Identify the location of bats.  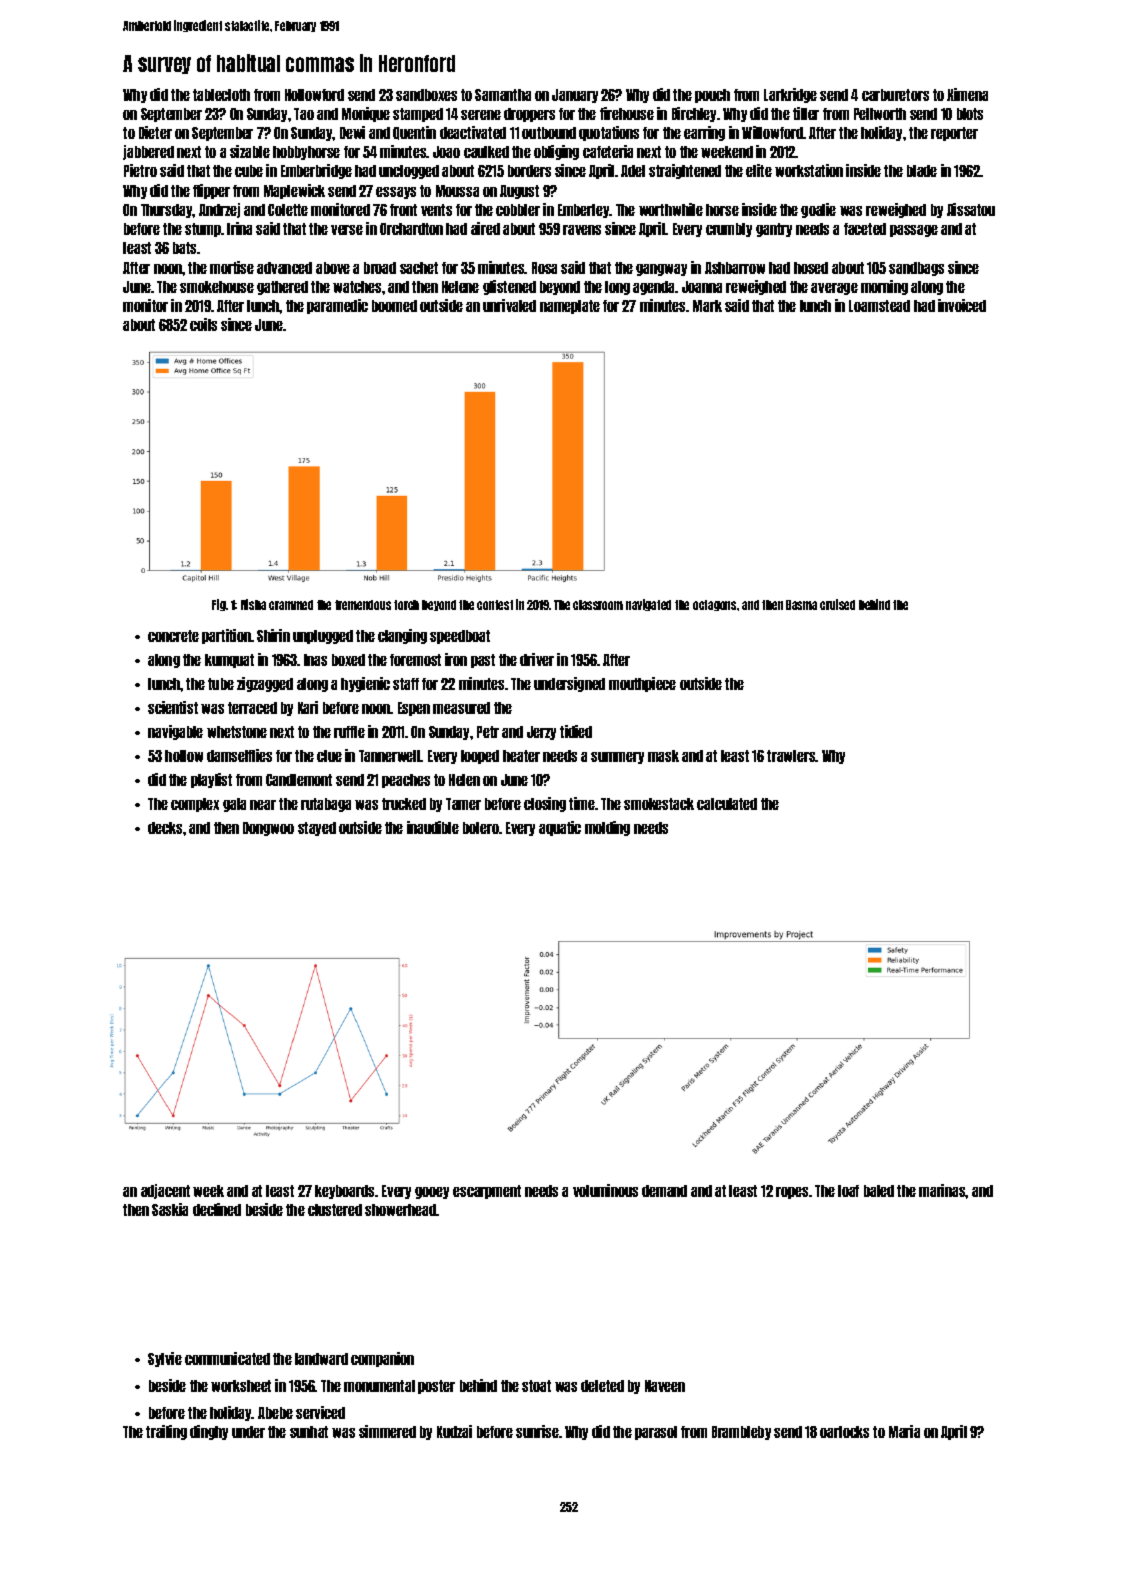
(185, 248).
